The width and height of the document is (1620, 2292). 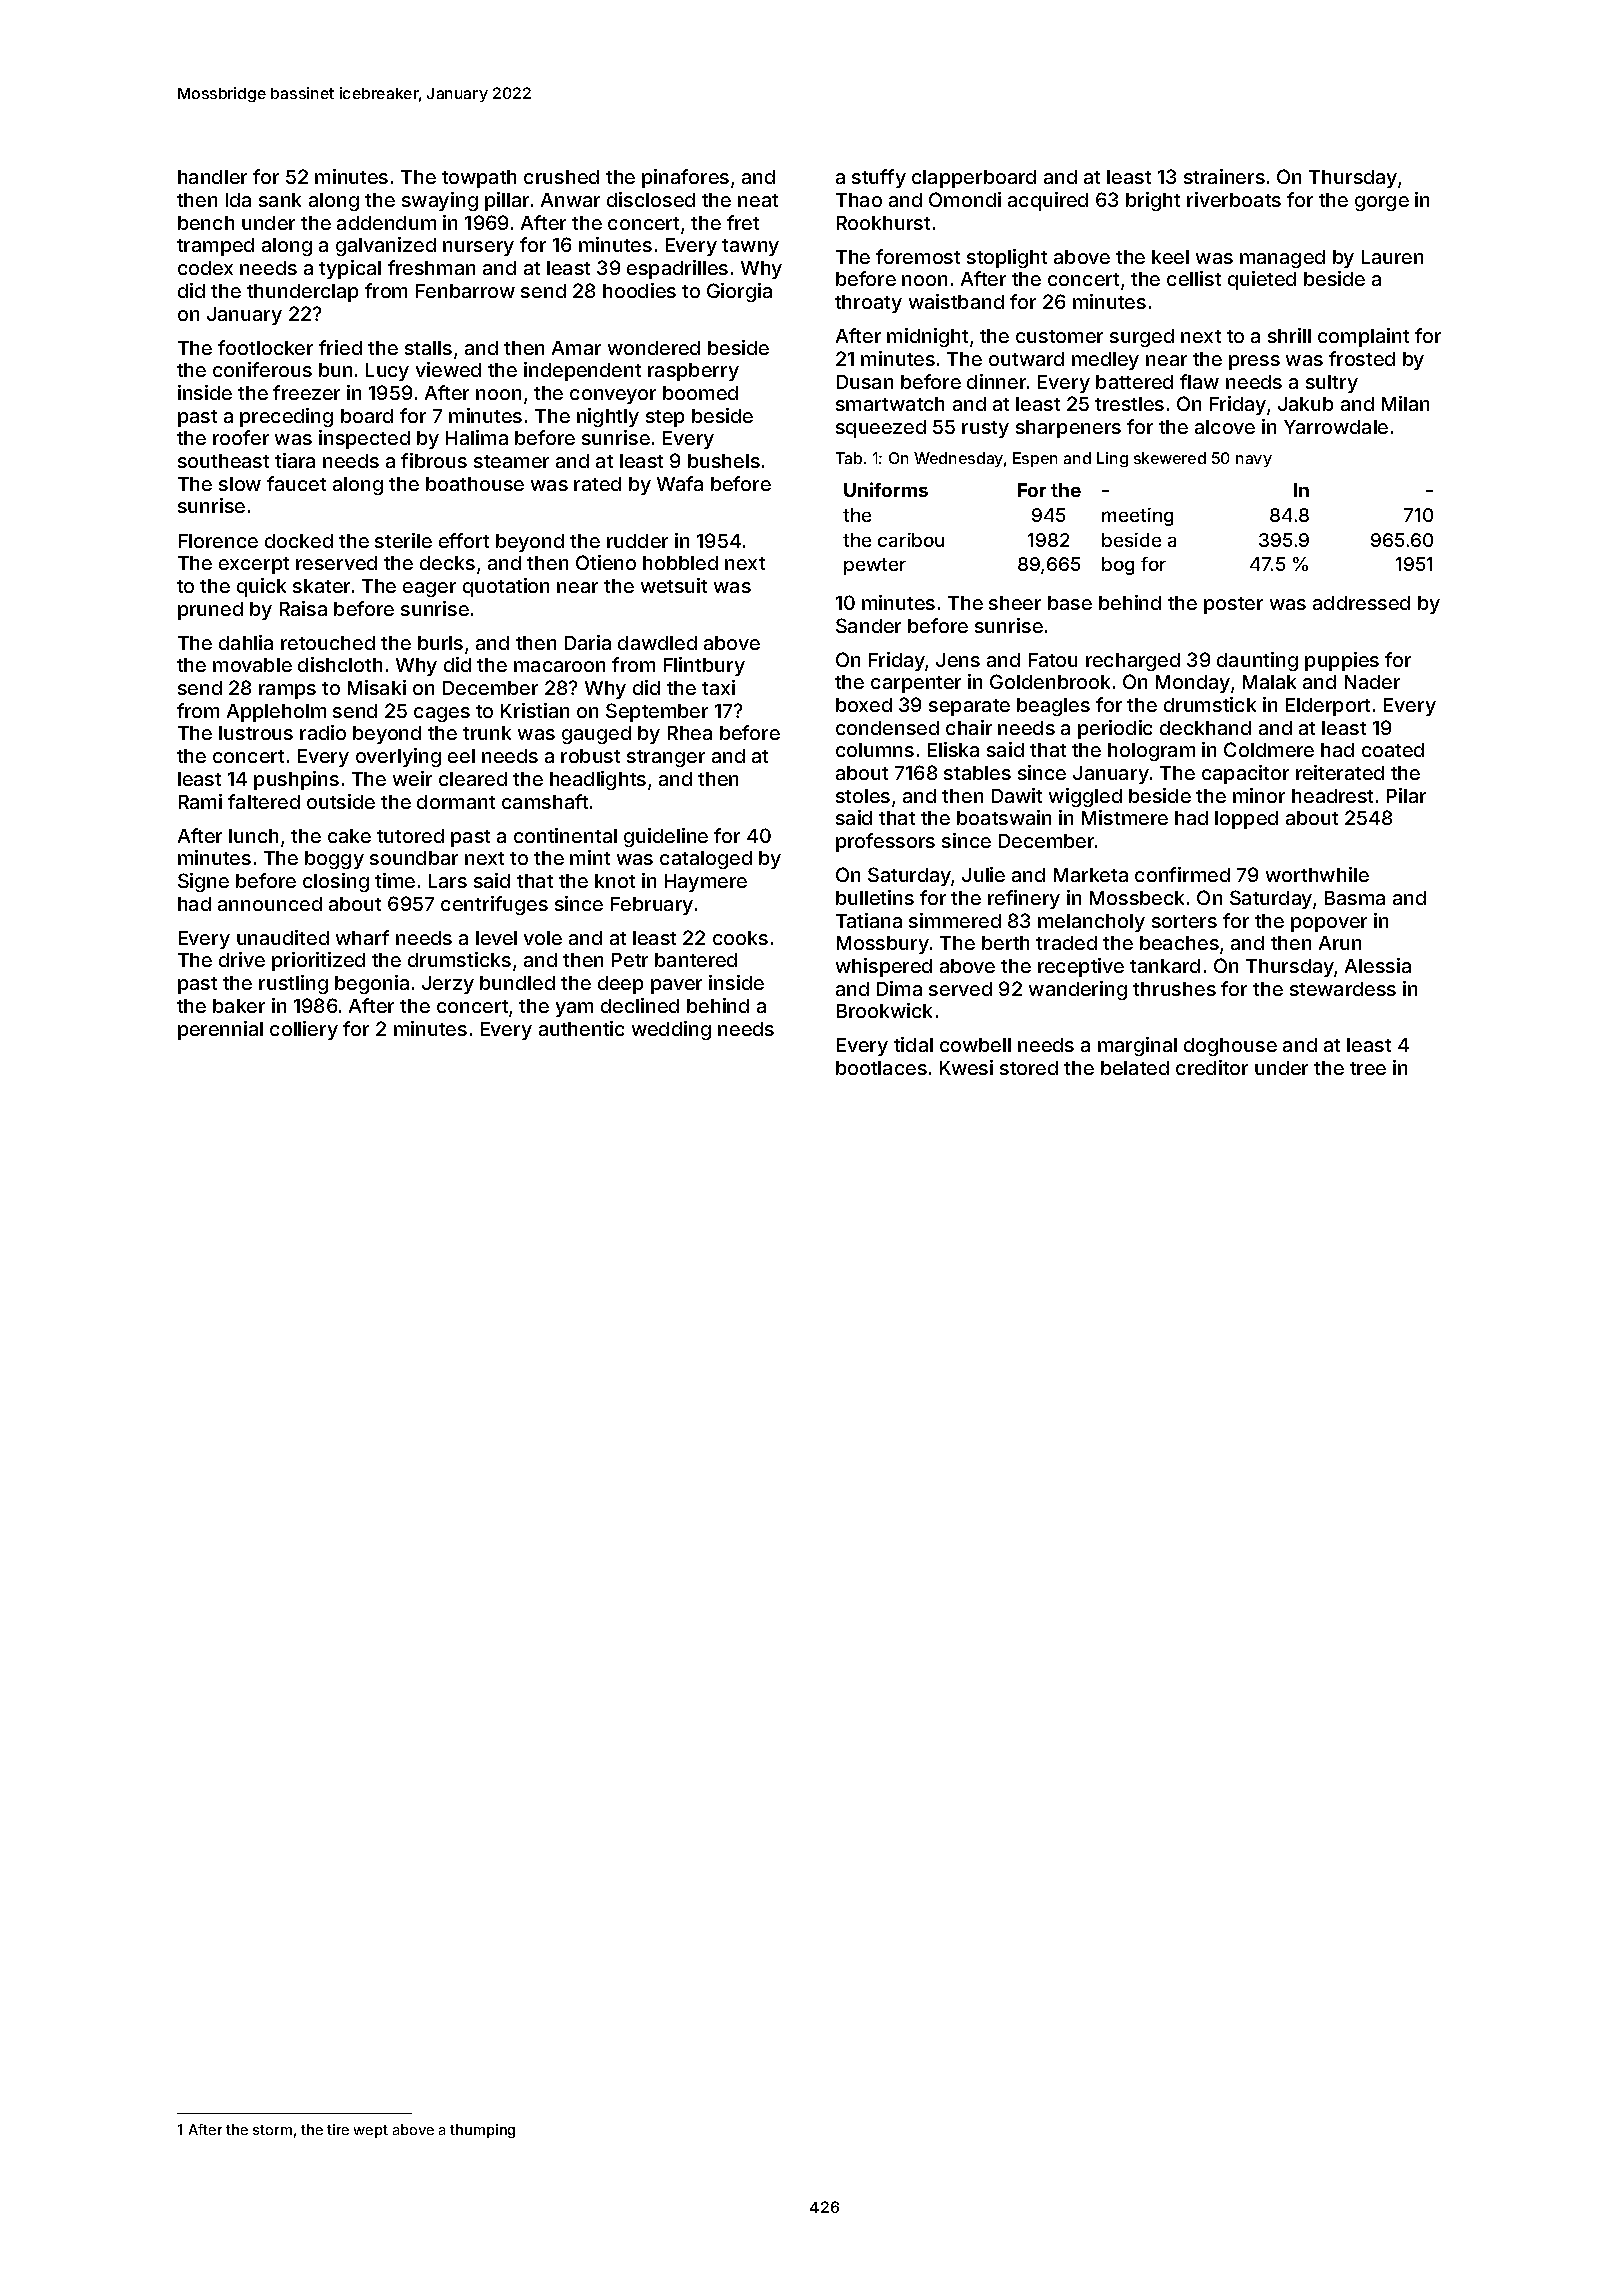 What do you see at coordinates (482, 2131) in the document?
I see `thumping` at bounding box center [482, 2131].
